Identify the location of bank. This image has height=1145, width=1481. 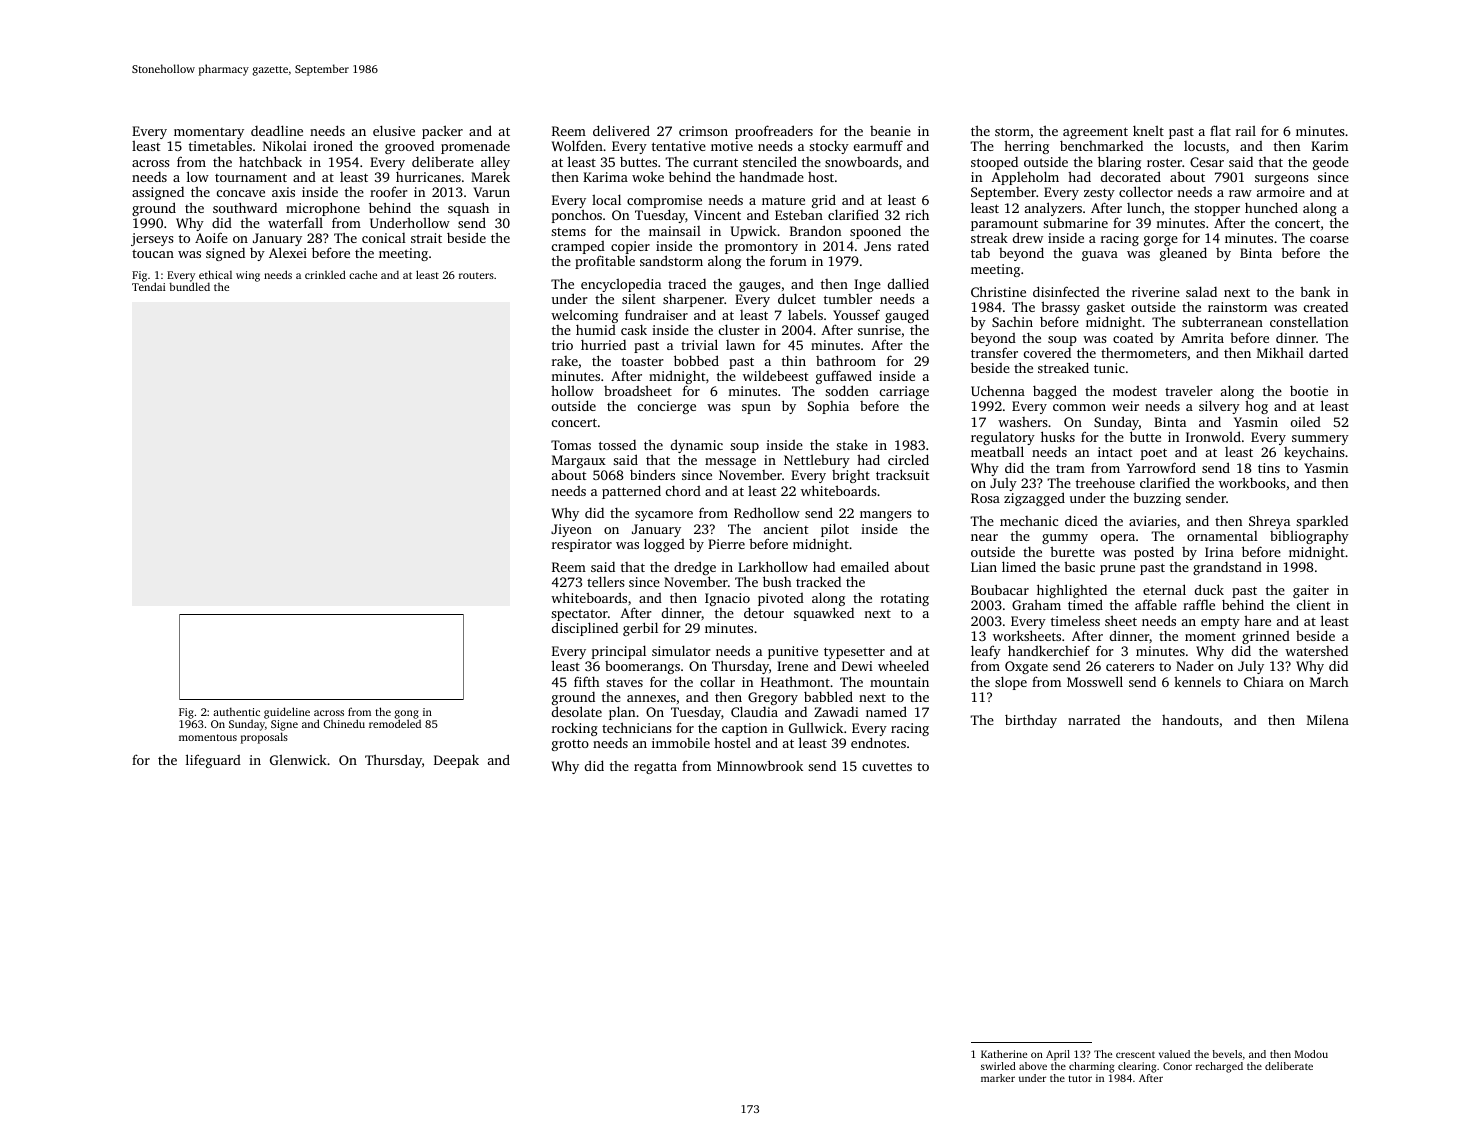
(1315, 291).
